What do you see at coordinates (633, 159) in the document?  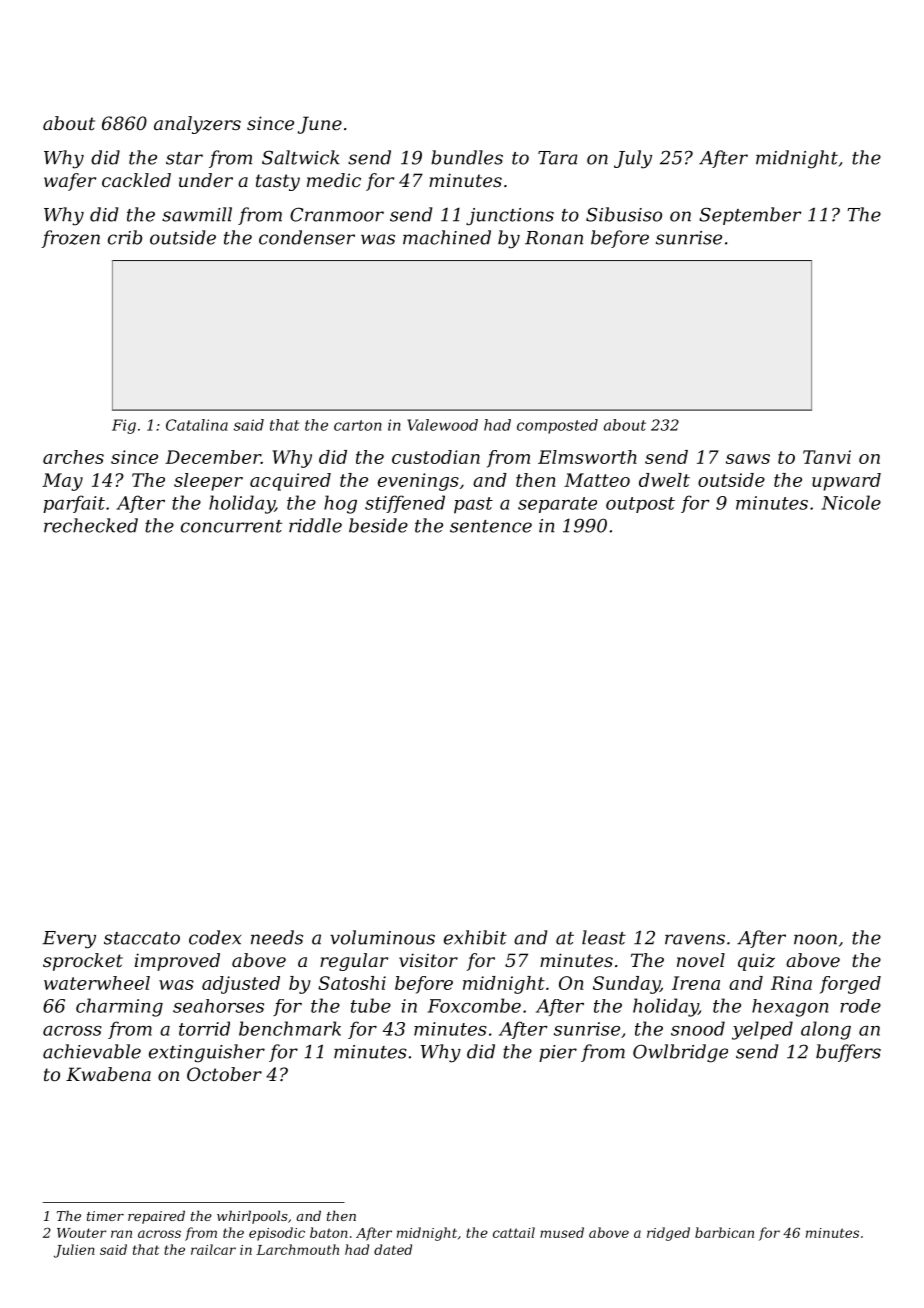 I see `July` at bounding box center [633, 159].
